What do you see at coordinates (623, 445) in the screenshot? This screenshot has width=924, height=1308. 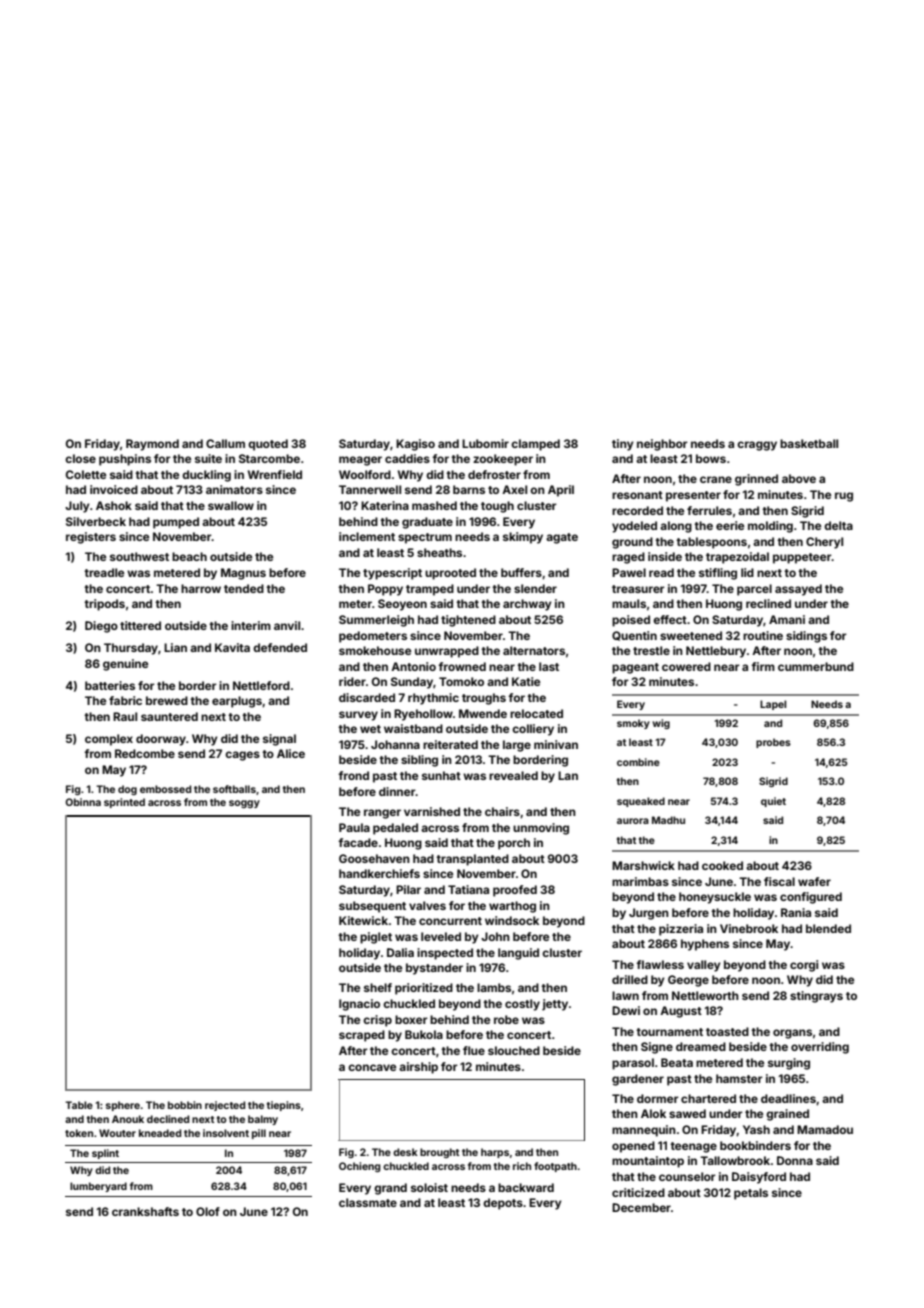 I see `tiny` at bounding box center [623, 445].
